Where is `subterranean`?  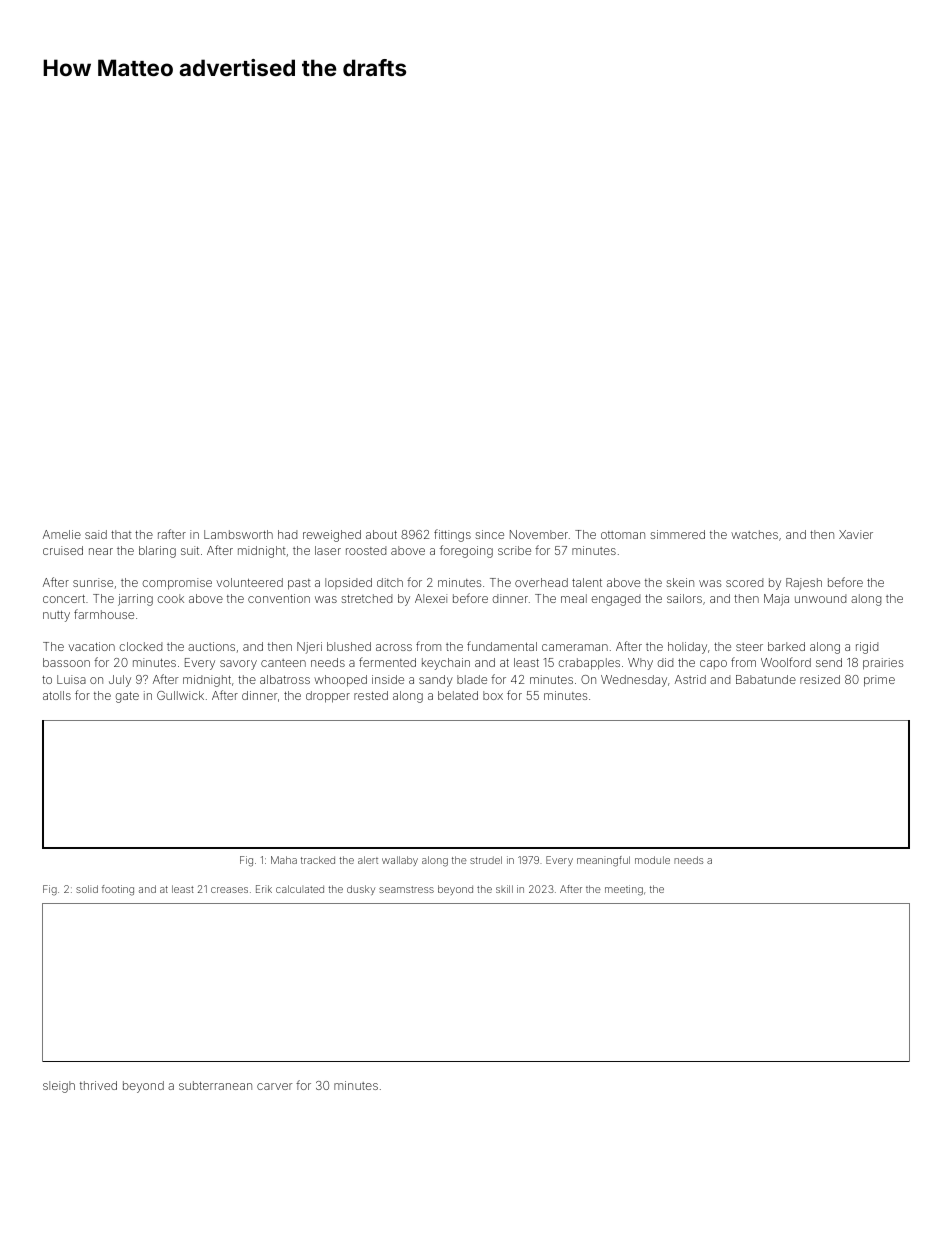 subterranean is located at coordinates (215, 1085).
